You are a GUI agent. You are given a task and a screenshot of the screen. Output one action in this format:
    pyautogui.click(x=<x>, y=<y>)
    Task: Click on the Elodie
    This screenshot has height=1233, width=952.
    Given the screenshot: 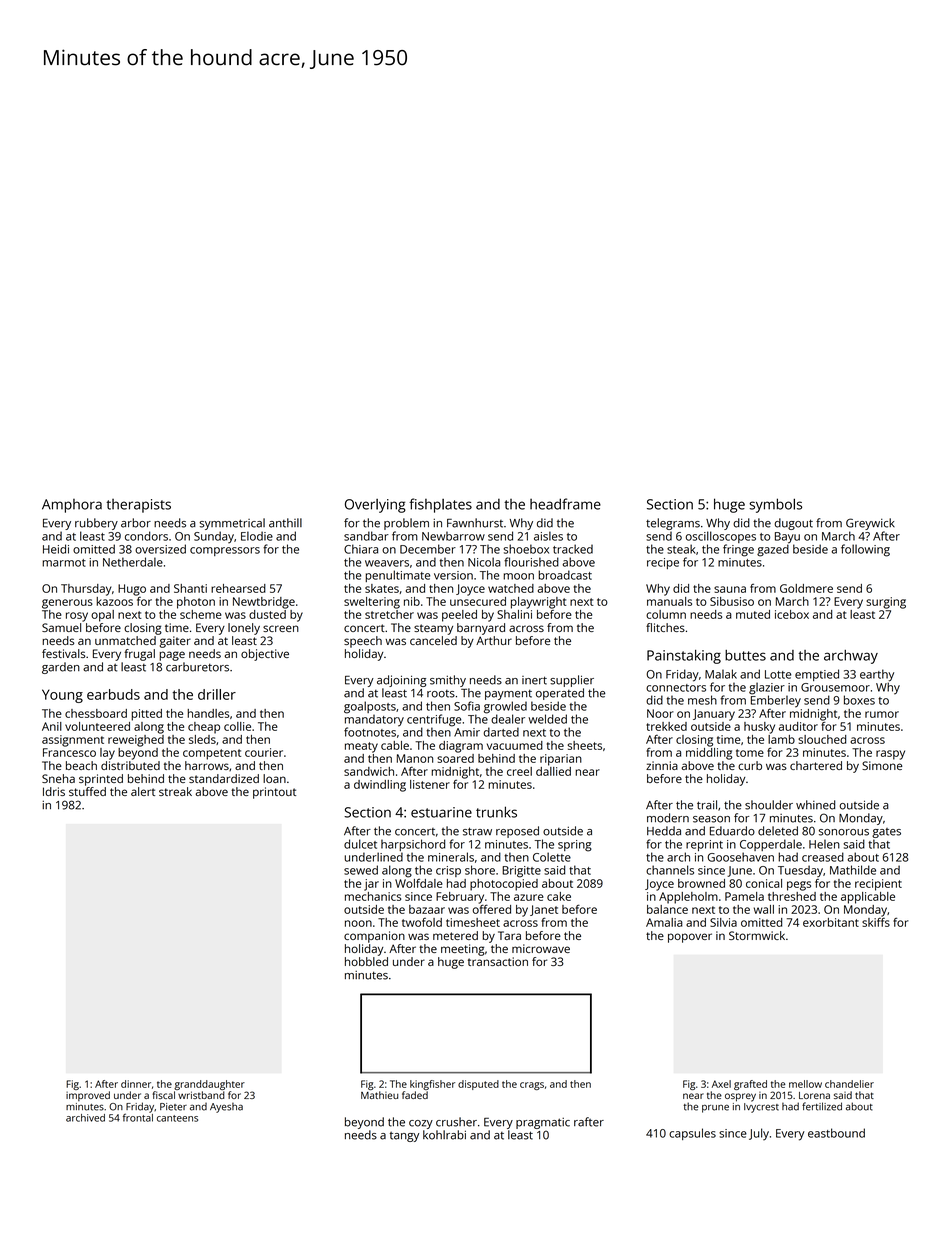 What is the action you would take?
    pyautogui.click(x=257, y=536)
